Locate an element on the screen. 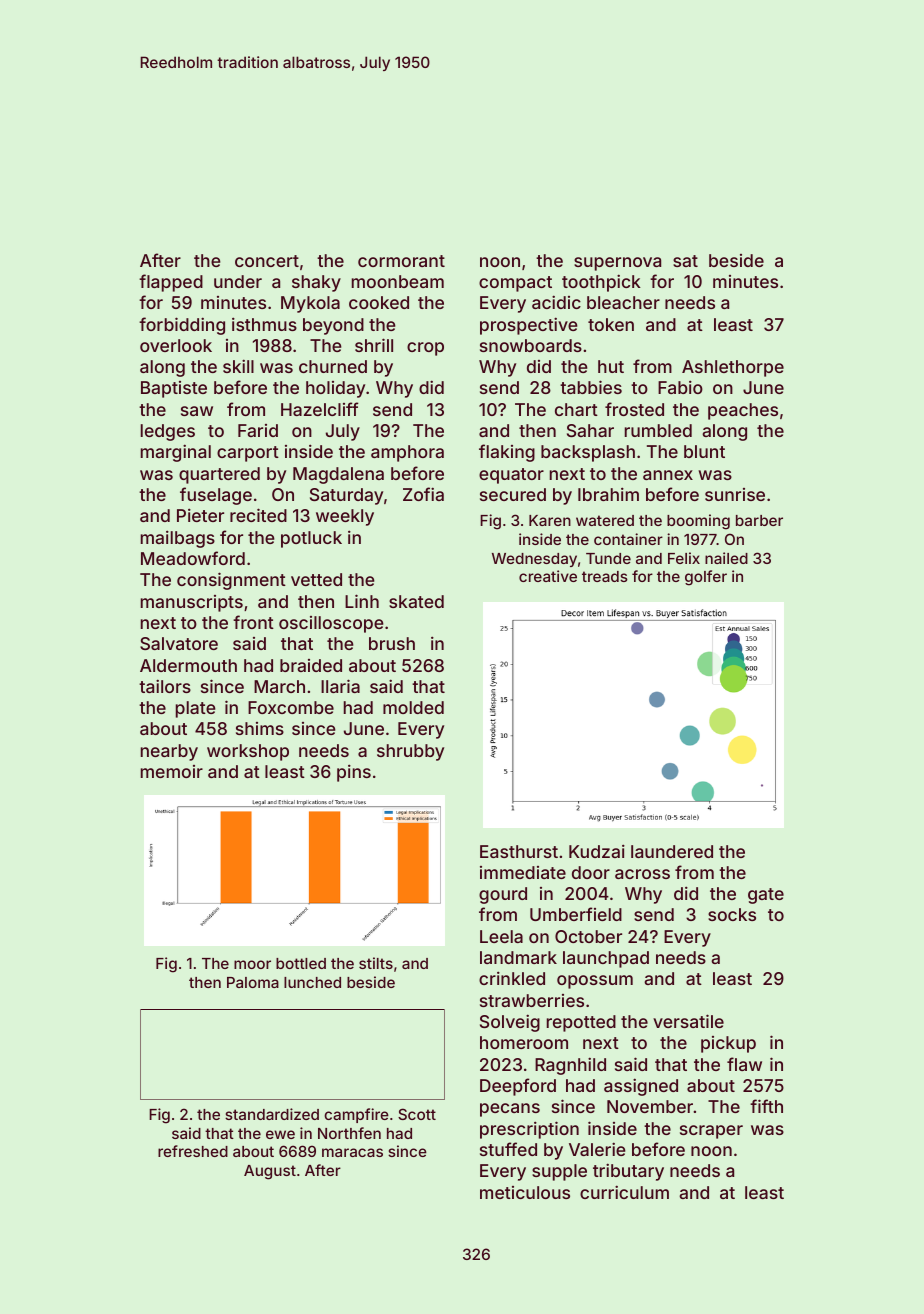  refreshed is located at coordinates (193, 1151).
